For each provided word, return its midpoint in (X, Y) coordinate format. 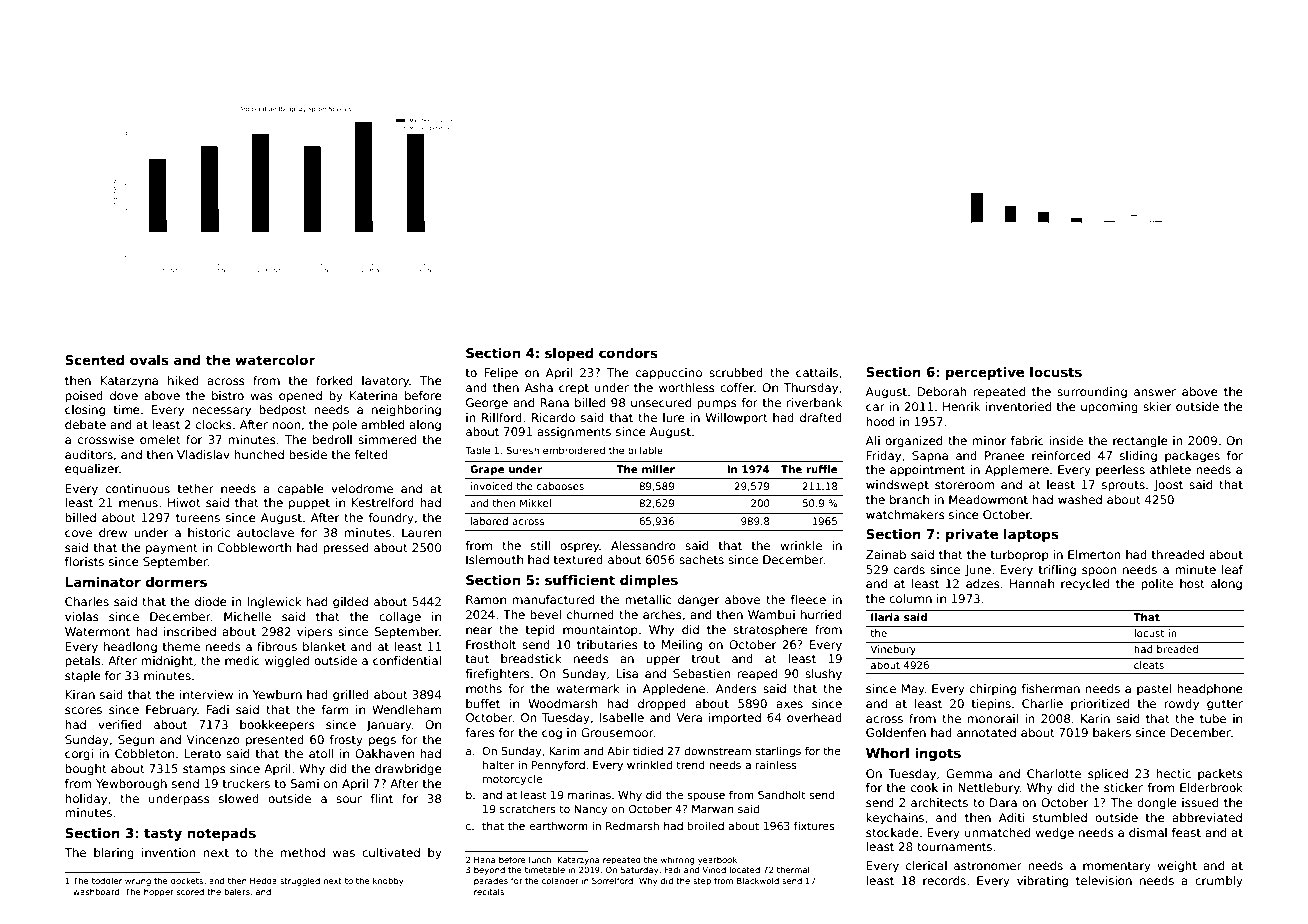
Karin (1095, 718)
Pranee (1005, 455)
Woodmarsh (563, 703)
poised (84, 397)
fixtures (814, 825)
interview (206, 694)
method (303, 852)
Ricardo (553, 417)
